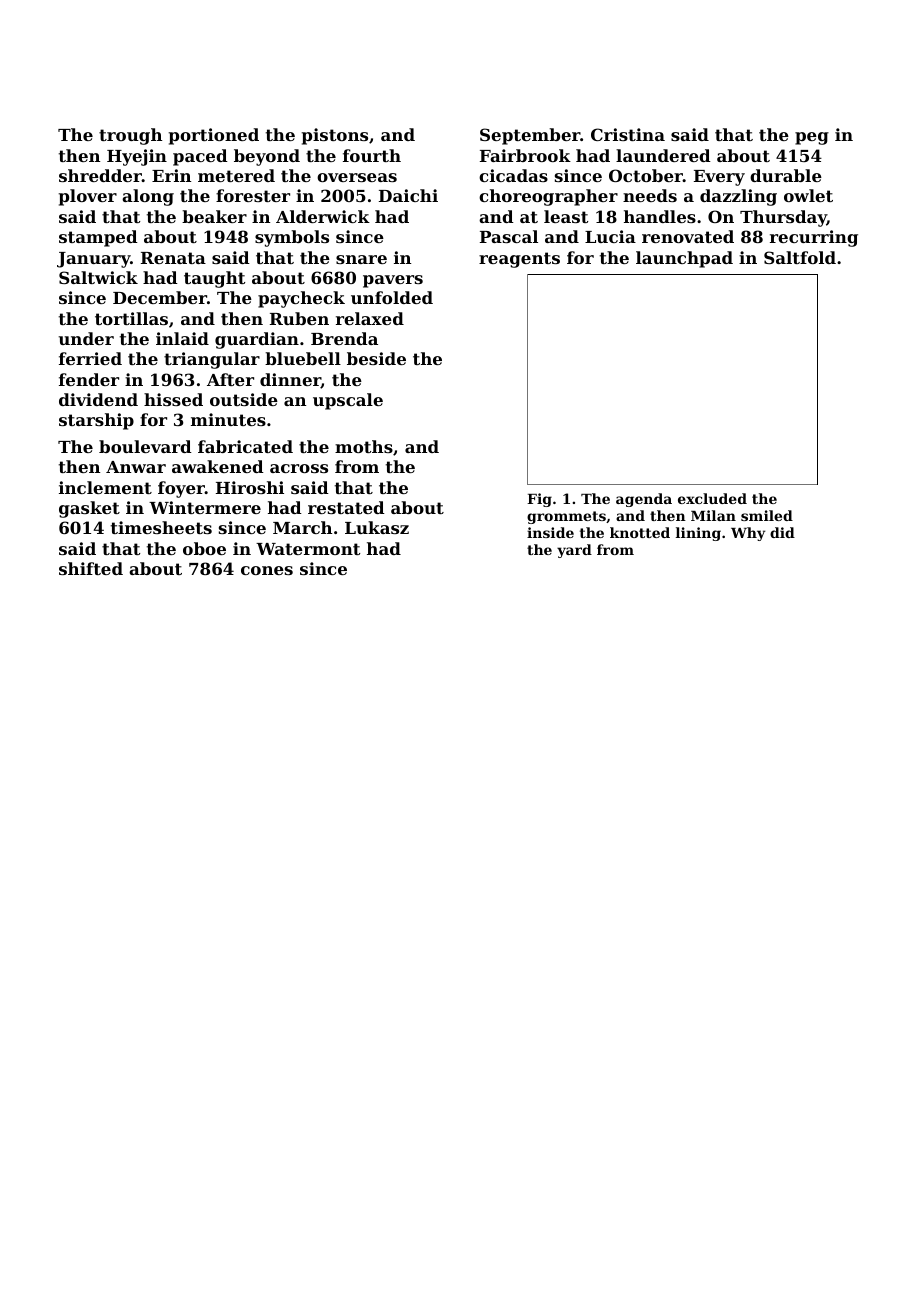 The height and width of the screenshot is (1314, 924). What do you see at coordinates (267, 570) in the screenshot?
I see `cones` at bounding box center [267, 570].
